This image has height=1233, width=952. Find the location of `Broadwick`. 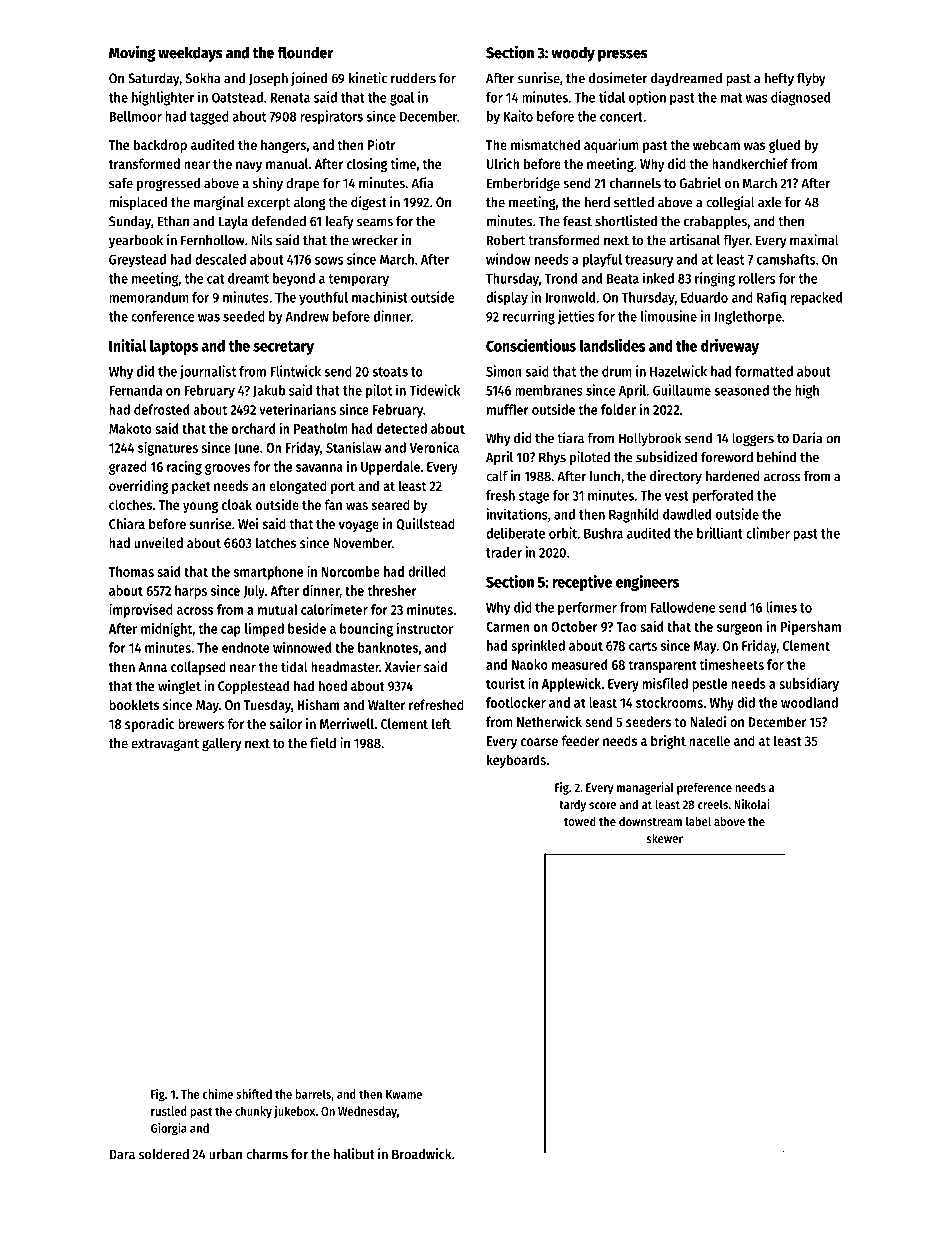

Broadwick is located at coordinates (421, 1154).
